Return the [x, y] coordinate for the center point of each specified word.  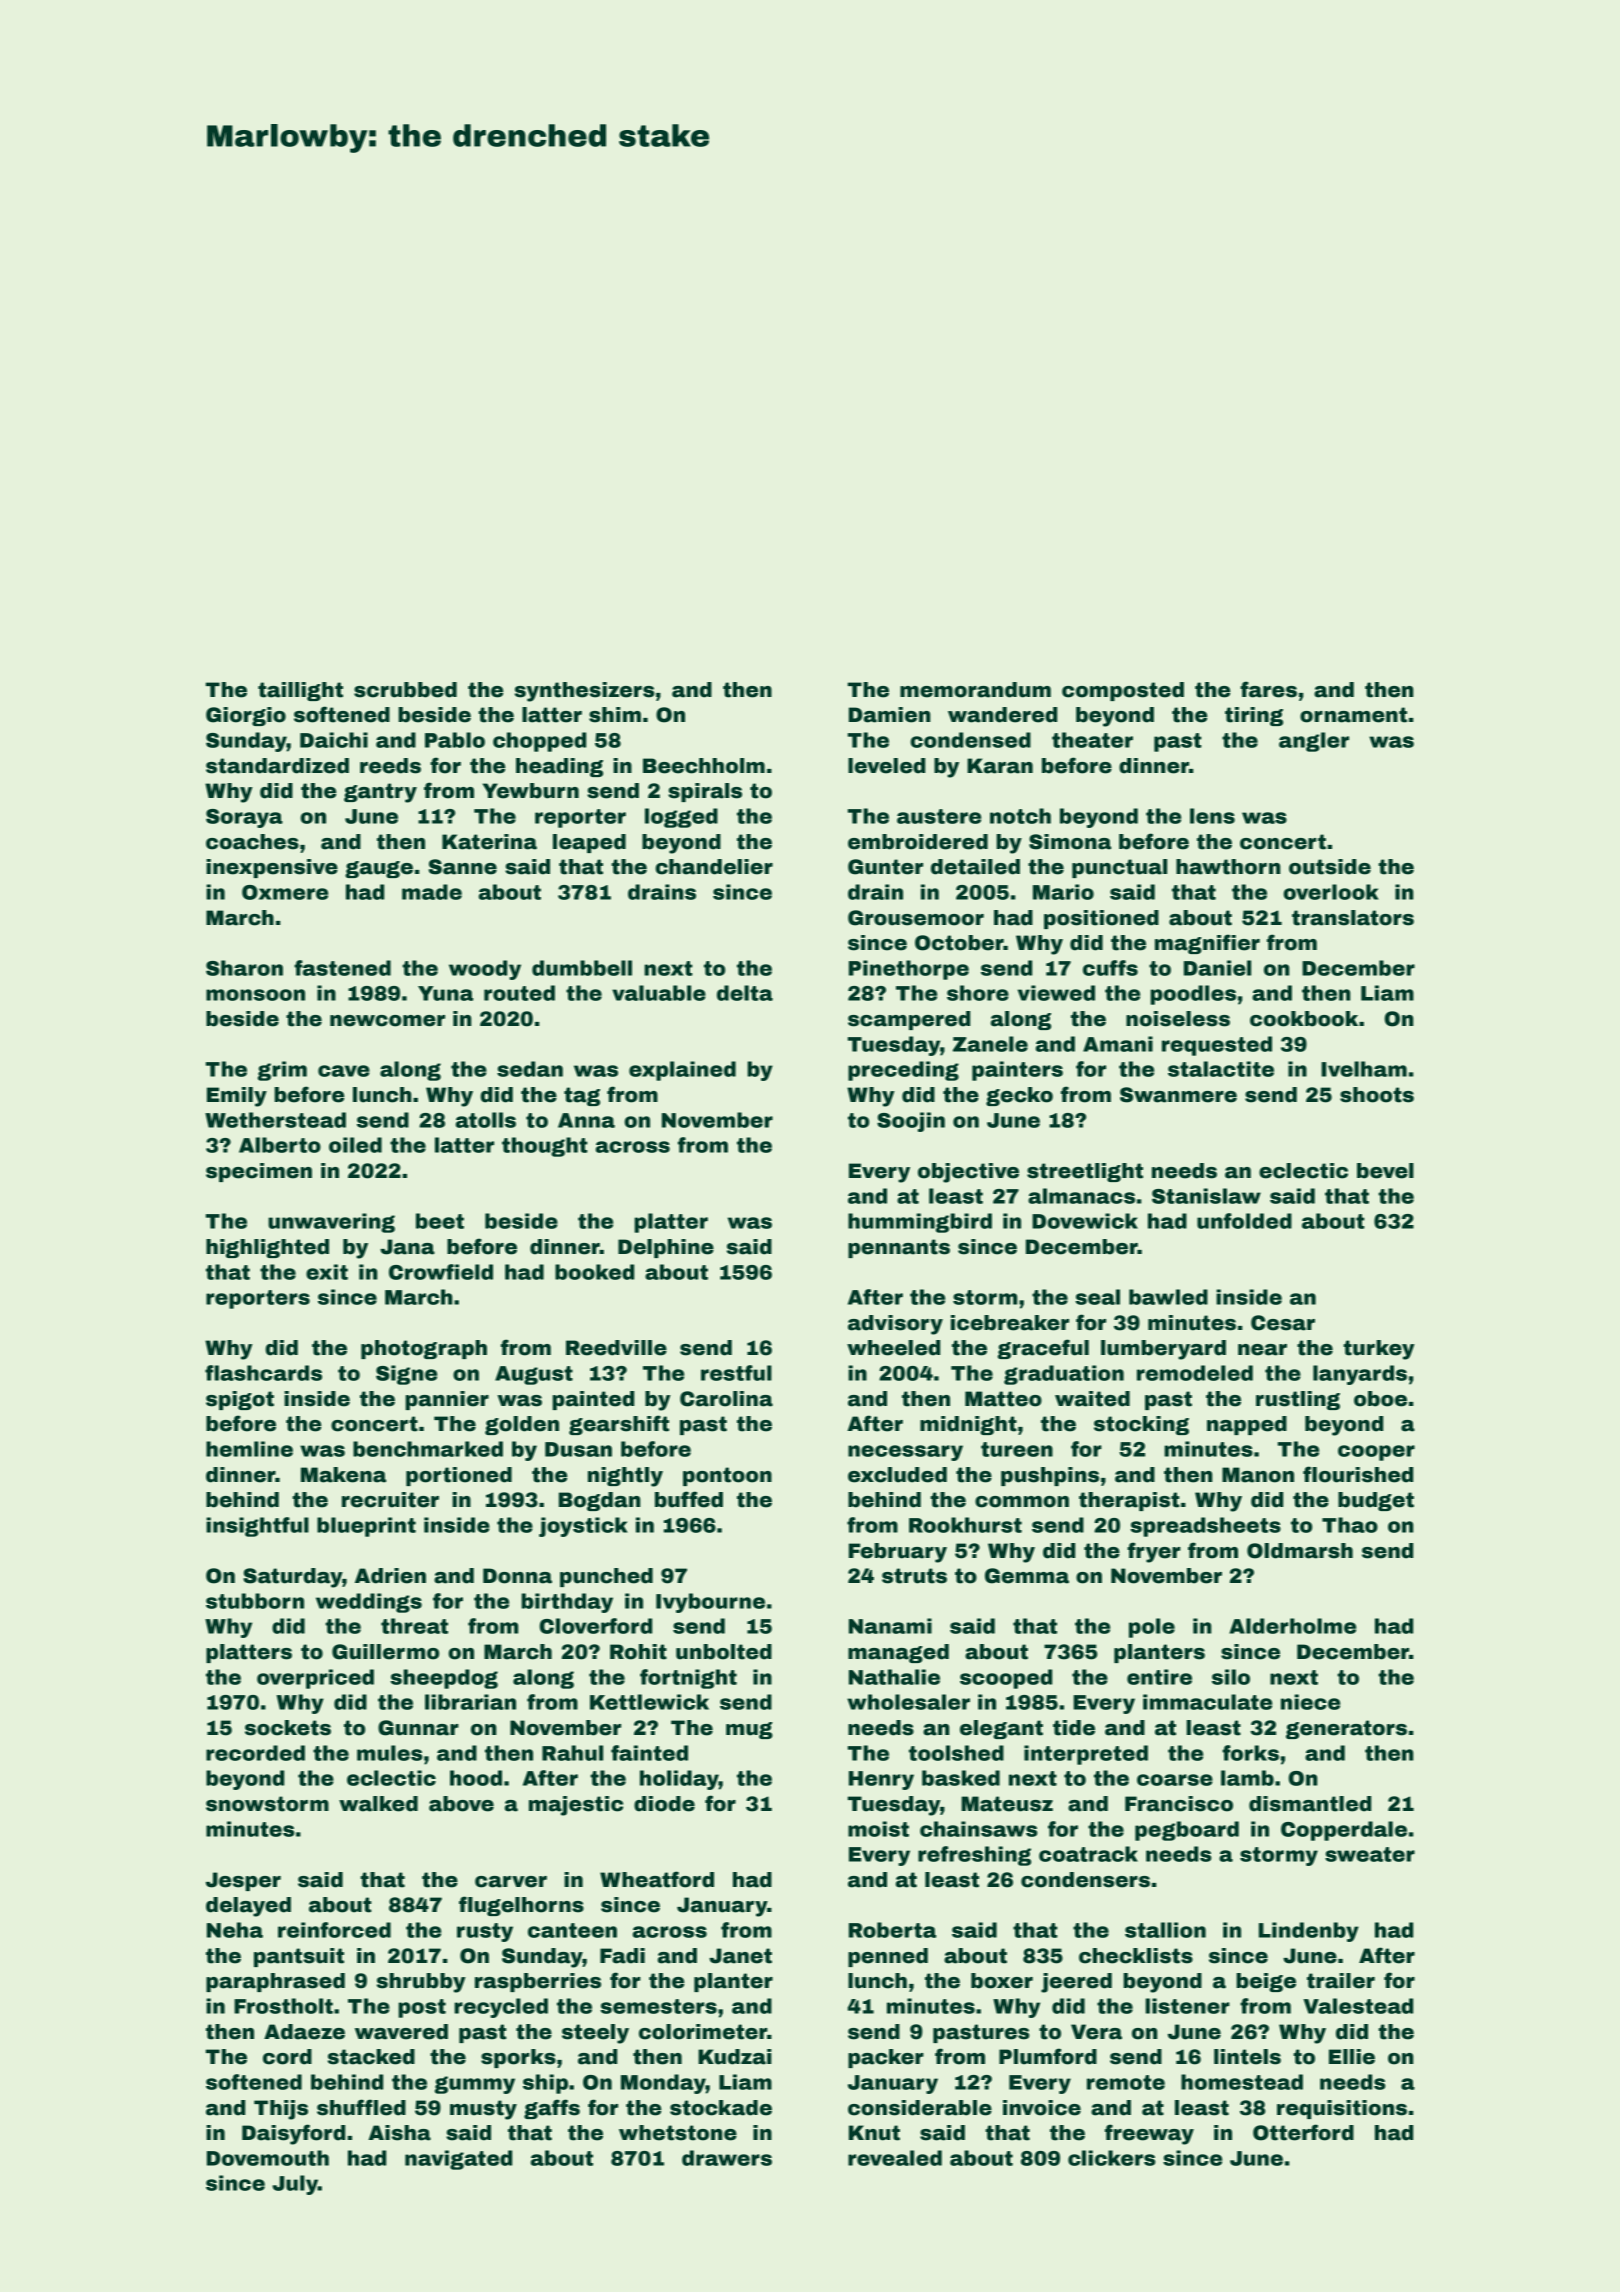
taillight [300, 691]
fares [1268, 689]
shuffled [361, 2107]
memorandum [975, 690]
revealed [895, 2158]
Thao [1350, 1525]
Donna [517, 1576]
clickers [1112, 2158]
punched [606, 1577]
